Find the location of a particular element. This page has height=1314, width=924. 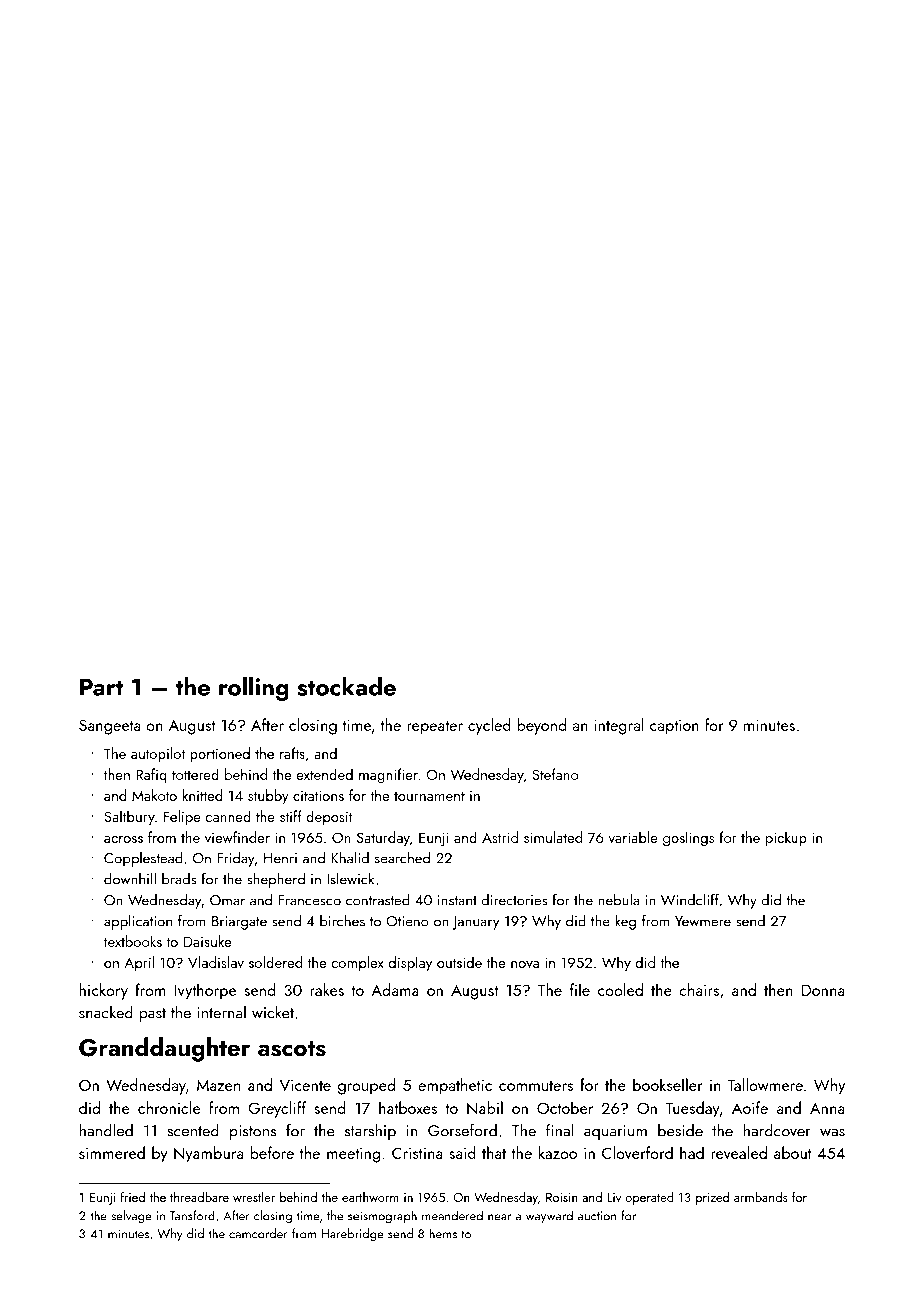

stockade is located at coordinates (346, 686).
